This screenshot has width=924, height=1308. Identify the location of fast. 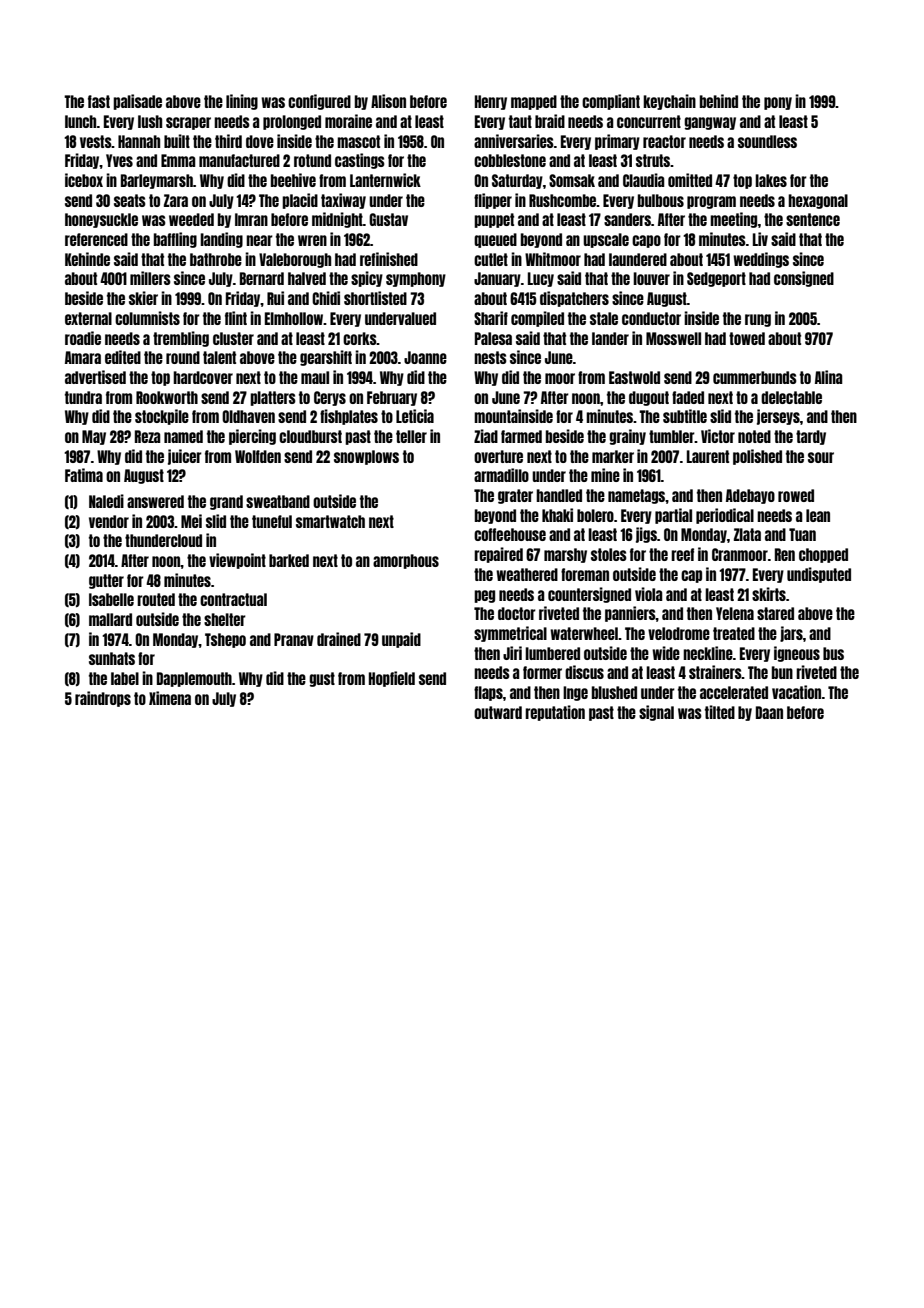
(99, 101).
